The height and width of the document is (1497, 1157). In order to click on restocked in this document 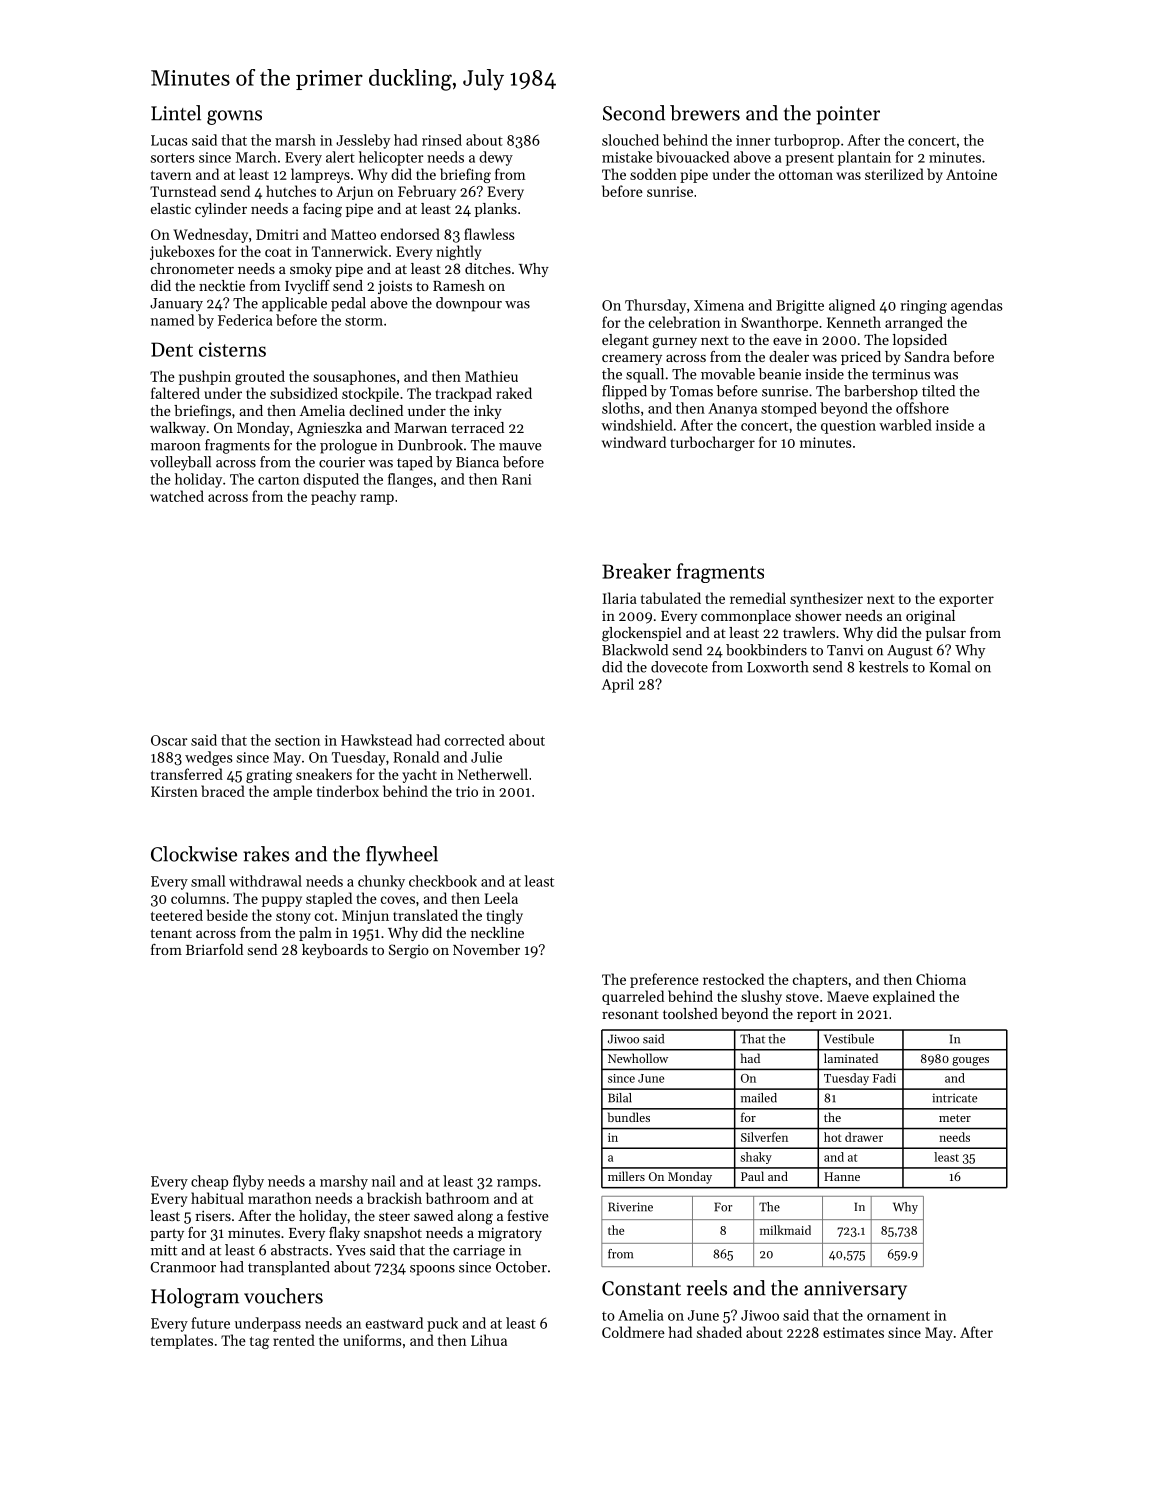, I will do `click(733, 979)`.
